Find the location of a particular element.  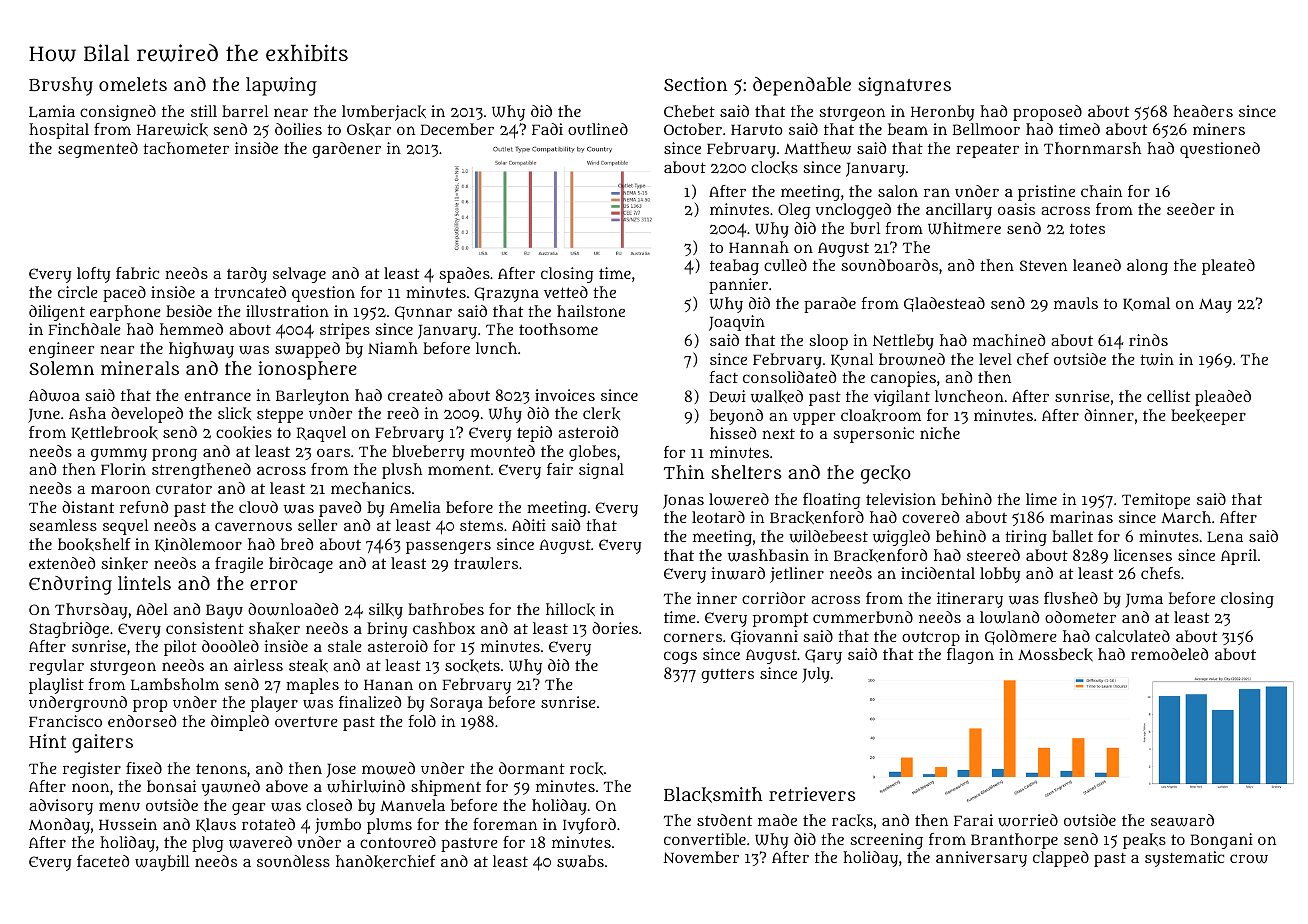

Juma is located at coordinates (1144, 600).
